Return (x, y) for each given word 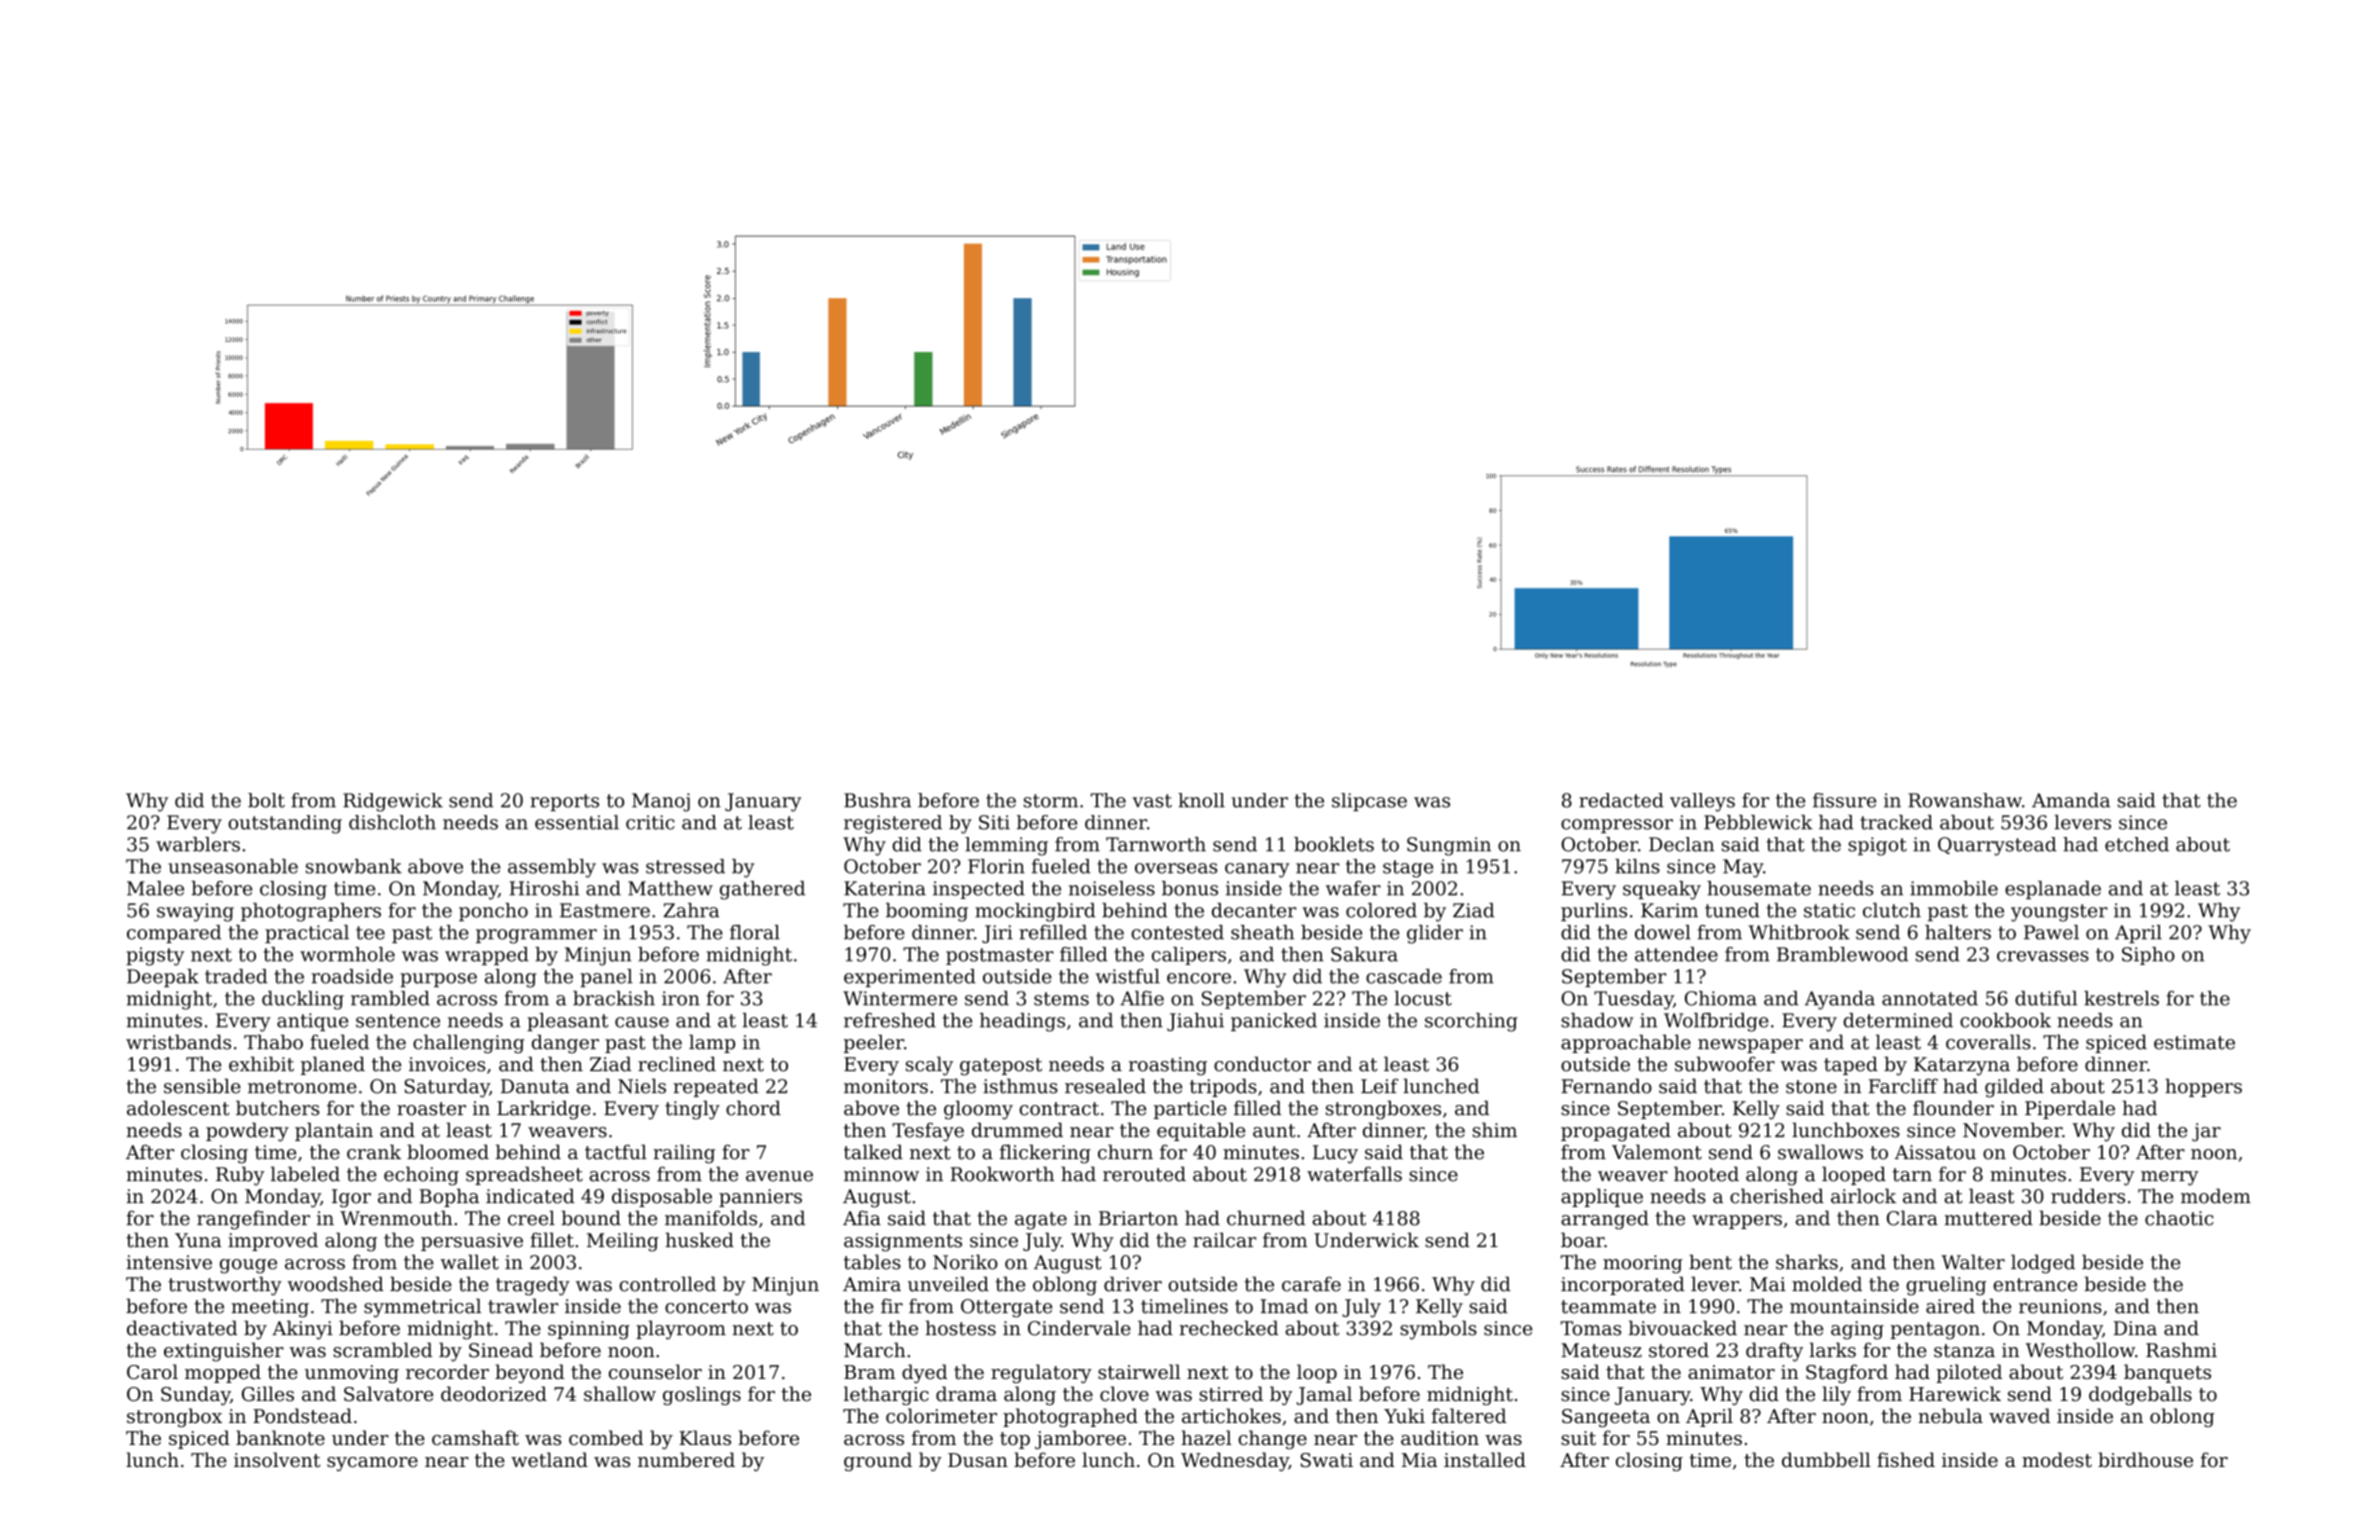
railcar (1224, 1240)
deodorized (494, 1393)
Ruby (240, 1176)
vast (1152, 801)
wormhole (347, 954)
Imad (1284, 1306)
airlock (1863, 1196)
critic (650, 822)
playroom (681, 1330)
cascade (1404, 976)
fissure (1844, 800)
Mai (1768, 1284)
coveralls (1988, 1042)
